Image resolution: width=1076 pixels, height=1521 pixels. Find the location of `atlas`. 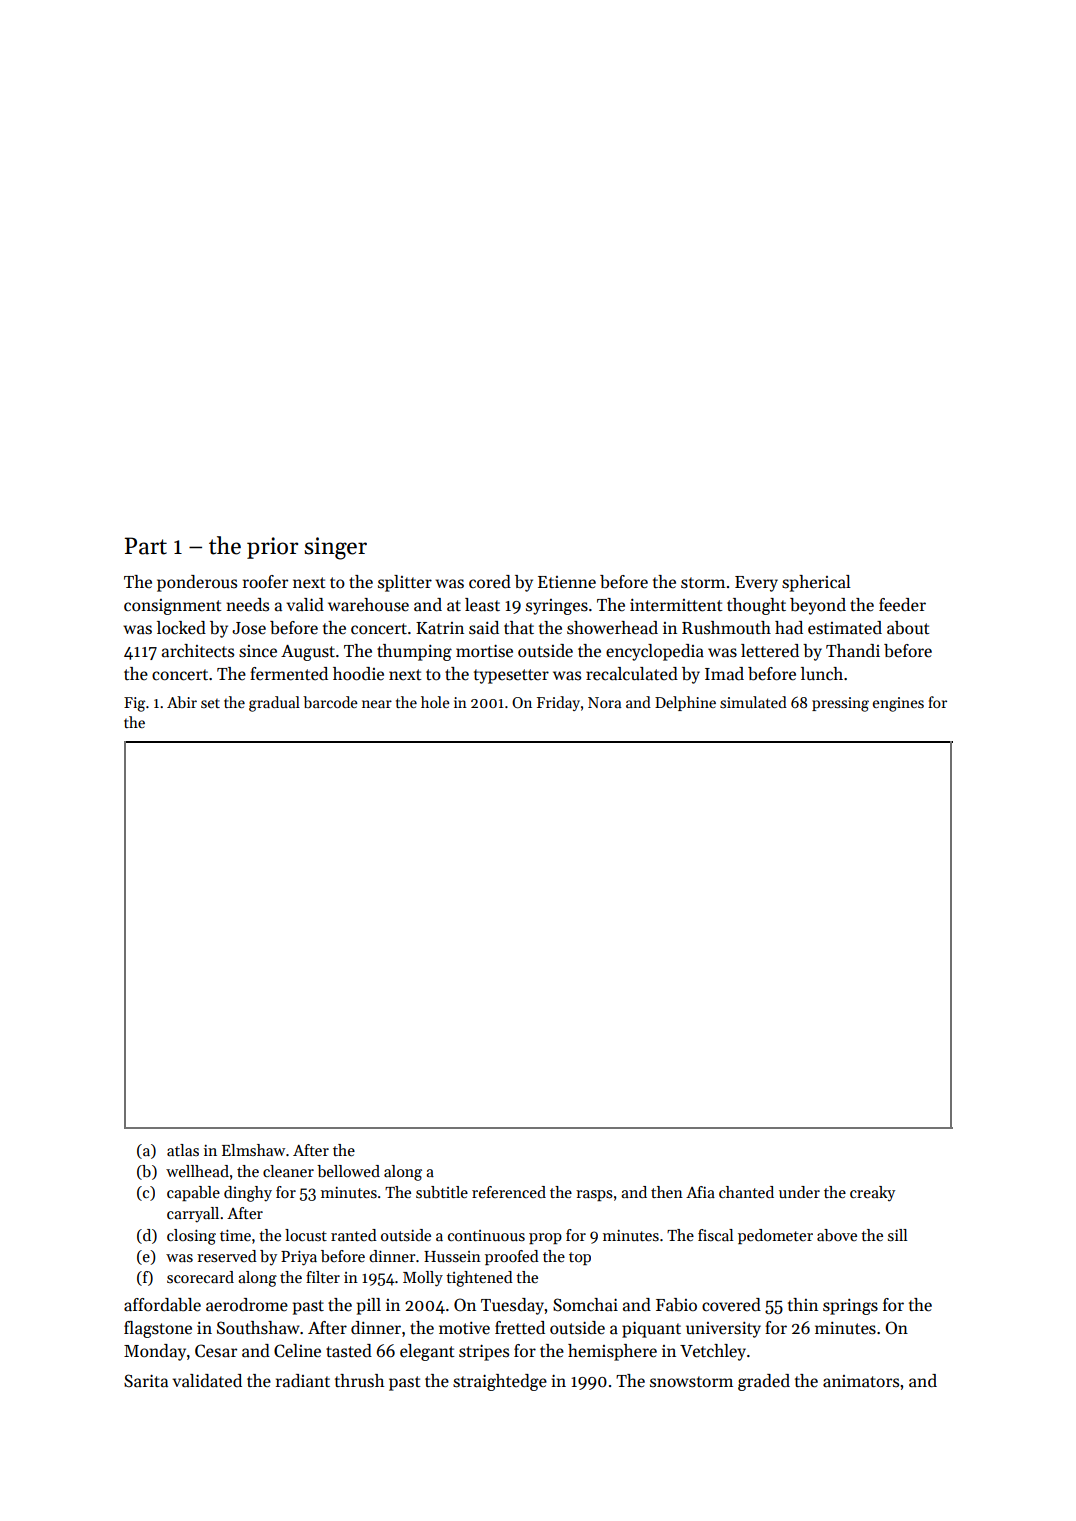

atlas is located at coordinates (183, 1150).
